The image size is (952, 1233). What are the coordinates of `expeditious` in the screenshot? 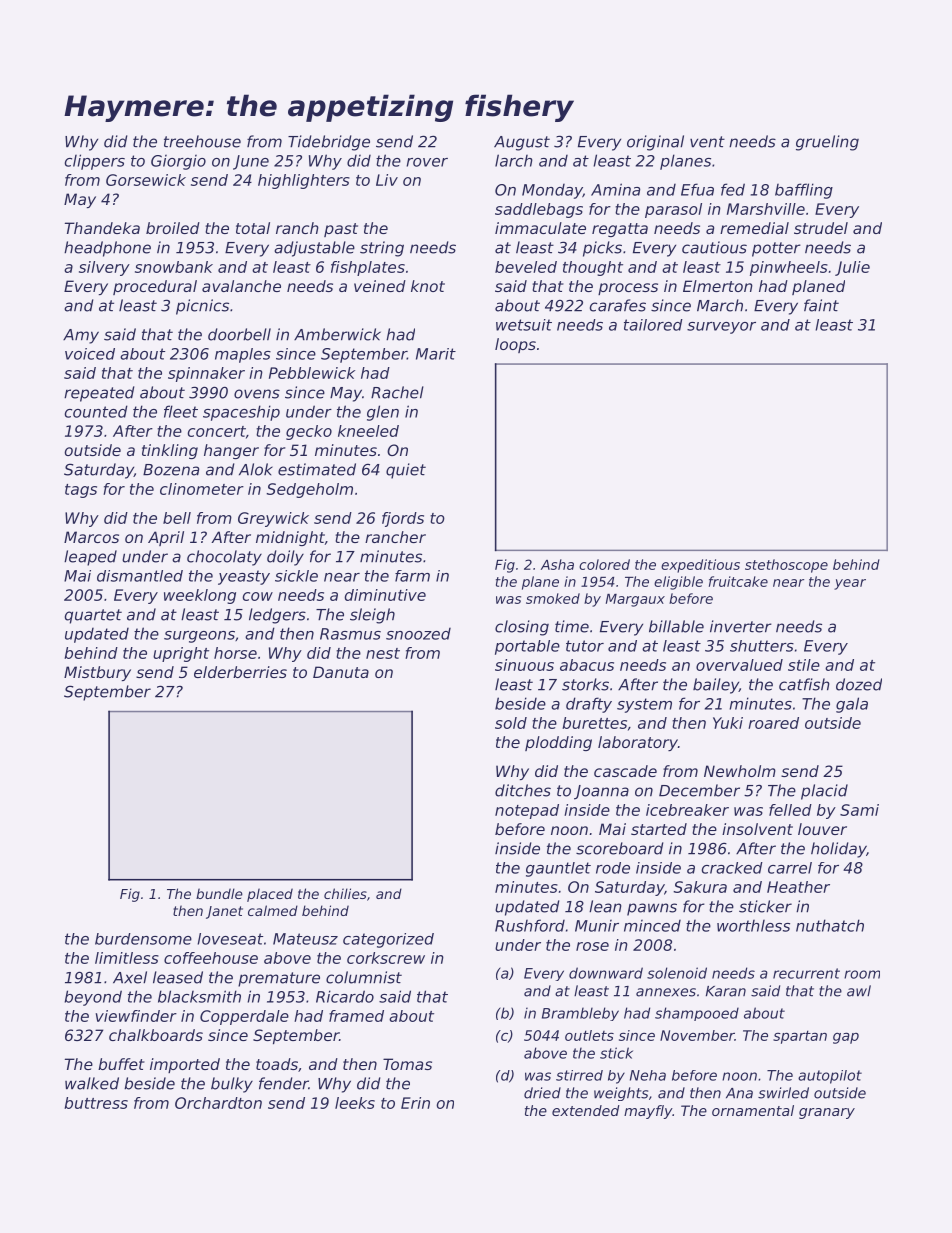 It's located at (700, 566).
